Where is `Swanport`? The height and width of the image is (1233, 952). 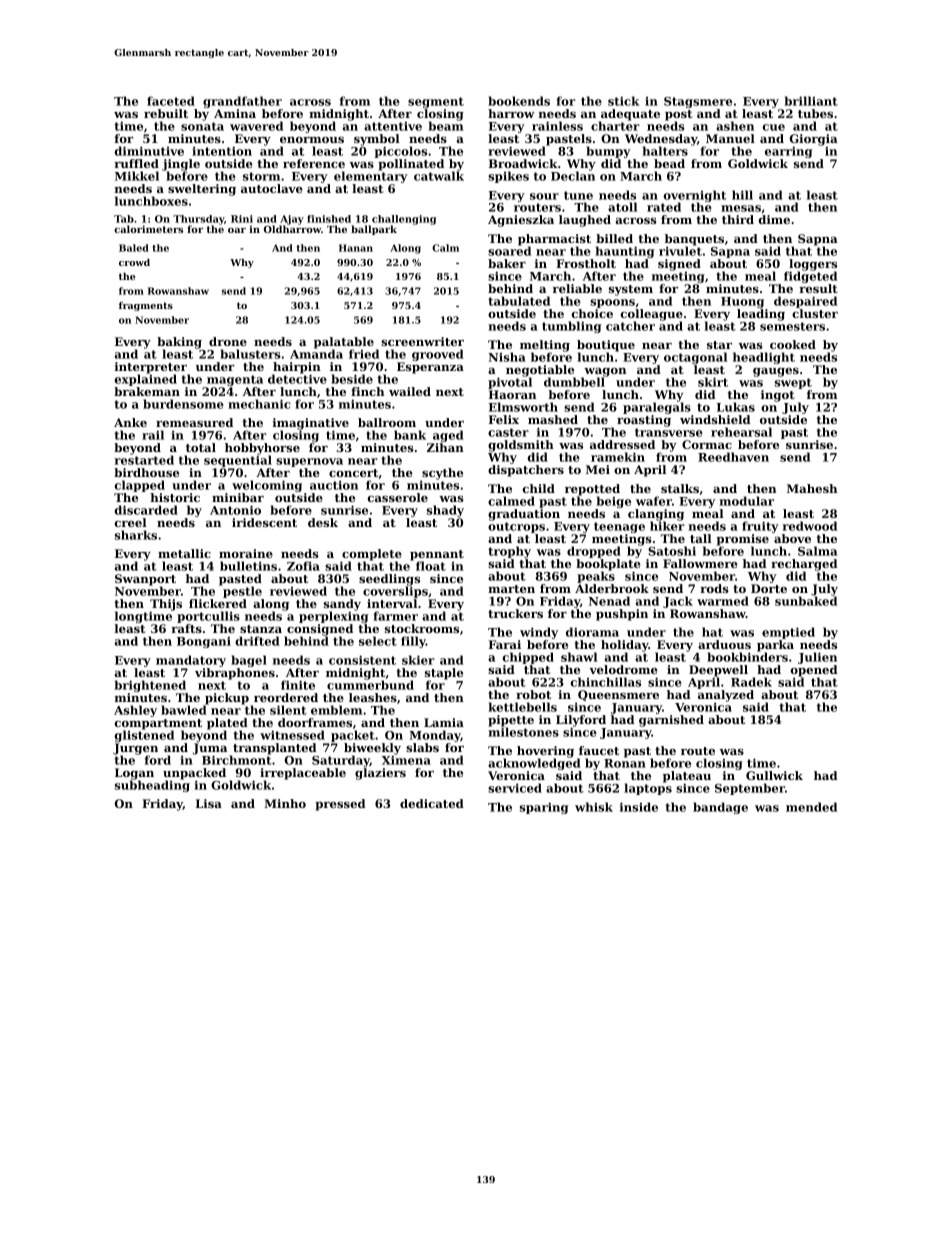 Swanport is located at coordinates (145, 580).
